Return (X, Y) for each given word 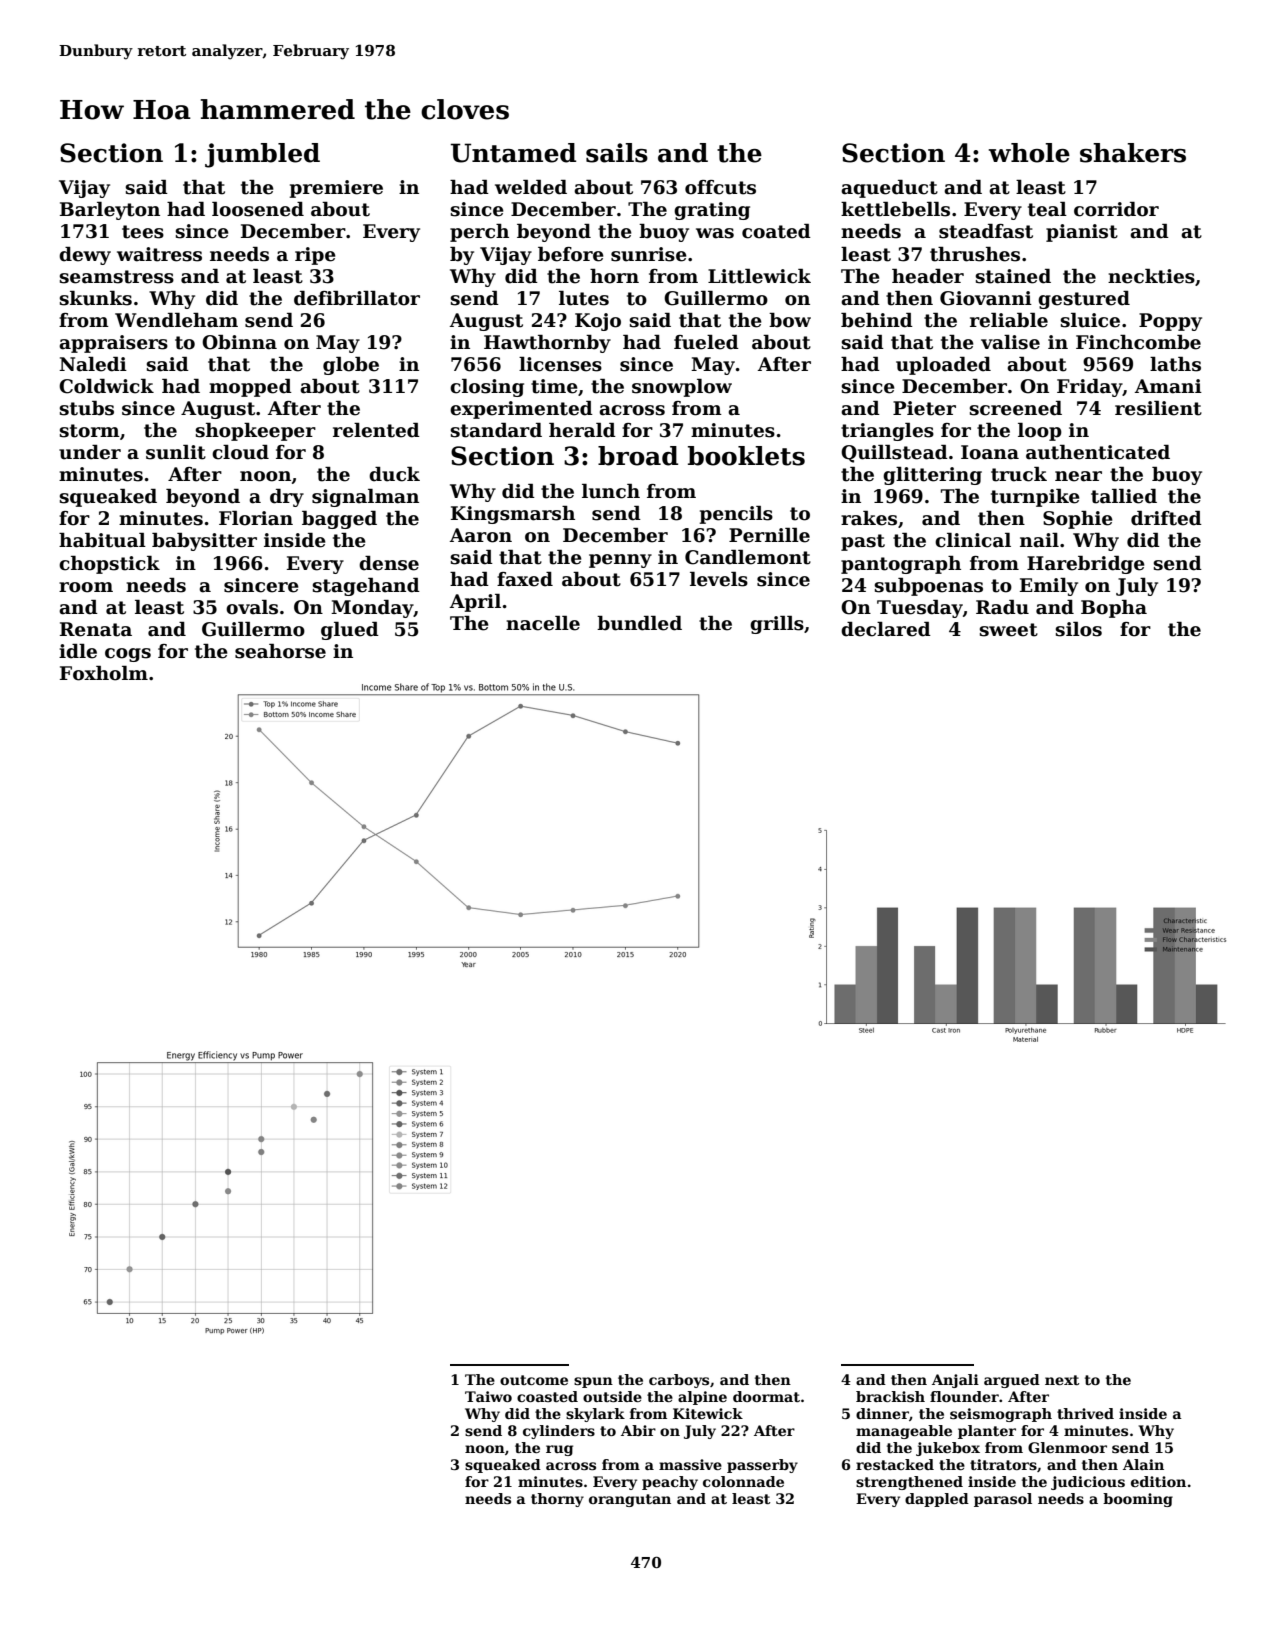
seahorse (280, 651)
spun (593, 1382)
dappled (937, 1500)
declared (886, 629)
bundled (639, 623)
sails (617, 153)
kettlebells (895, 209)
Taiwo (488, 1396)
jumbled (262, 155)
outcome (534, 1380)
